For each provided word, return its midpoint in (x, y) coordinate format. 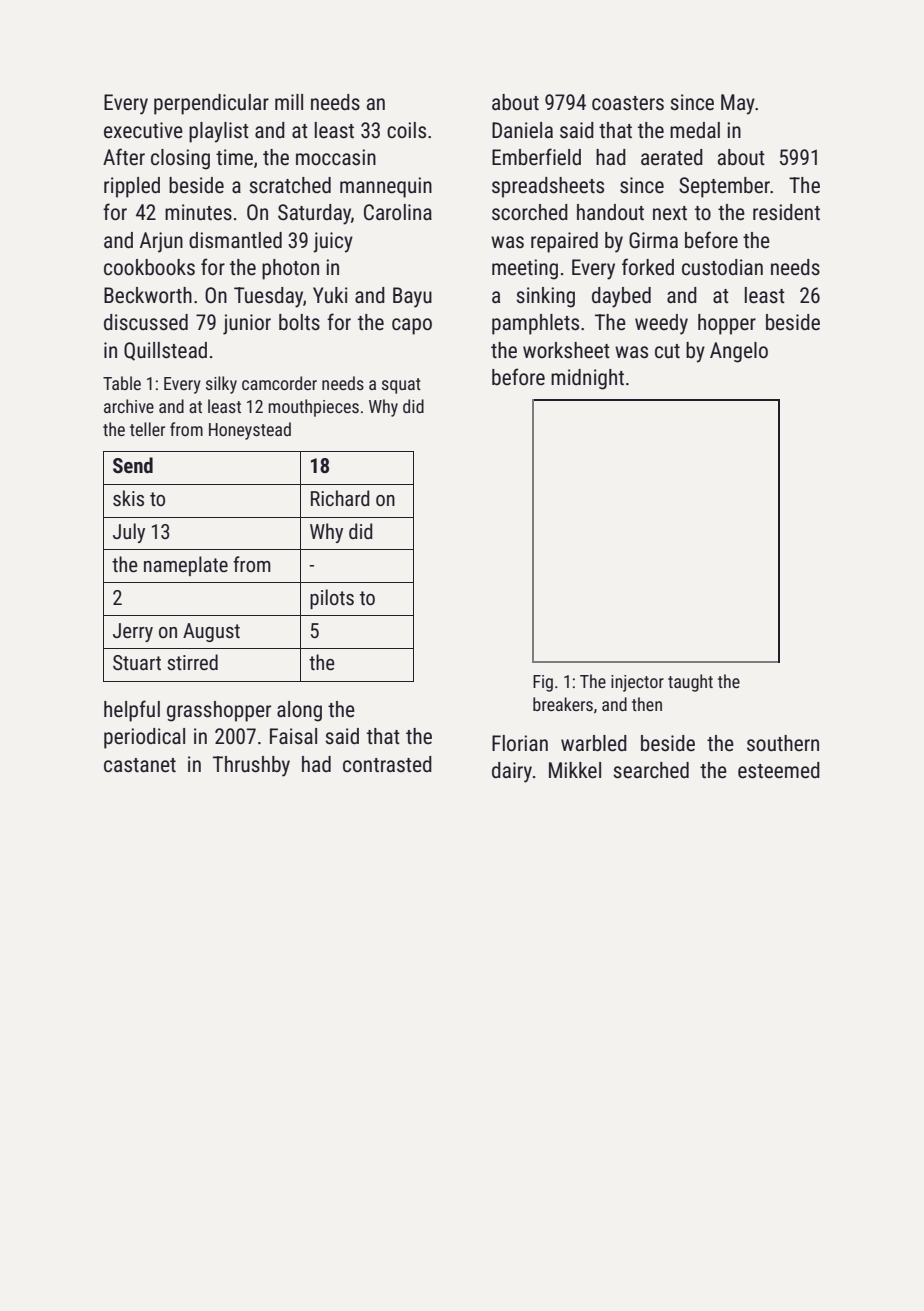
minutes (198, 212)
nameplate (186, 566)
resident (786, 212)
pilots (332, 599)
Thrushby (251, 766)
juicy (333, 242)
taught (690, 683)
